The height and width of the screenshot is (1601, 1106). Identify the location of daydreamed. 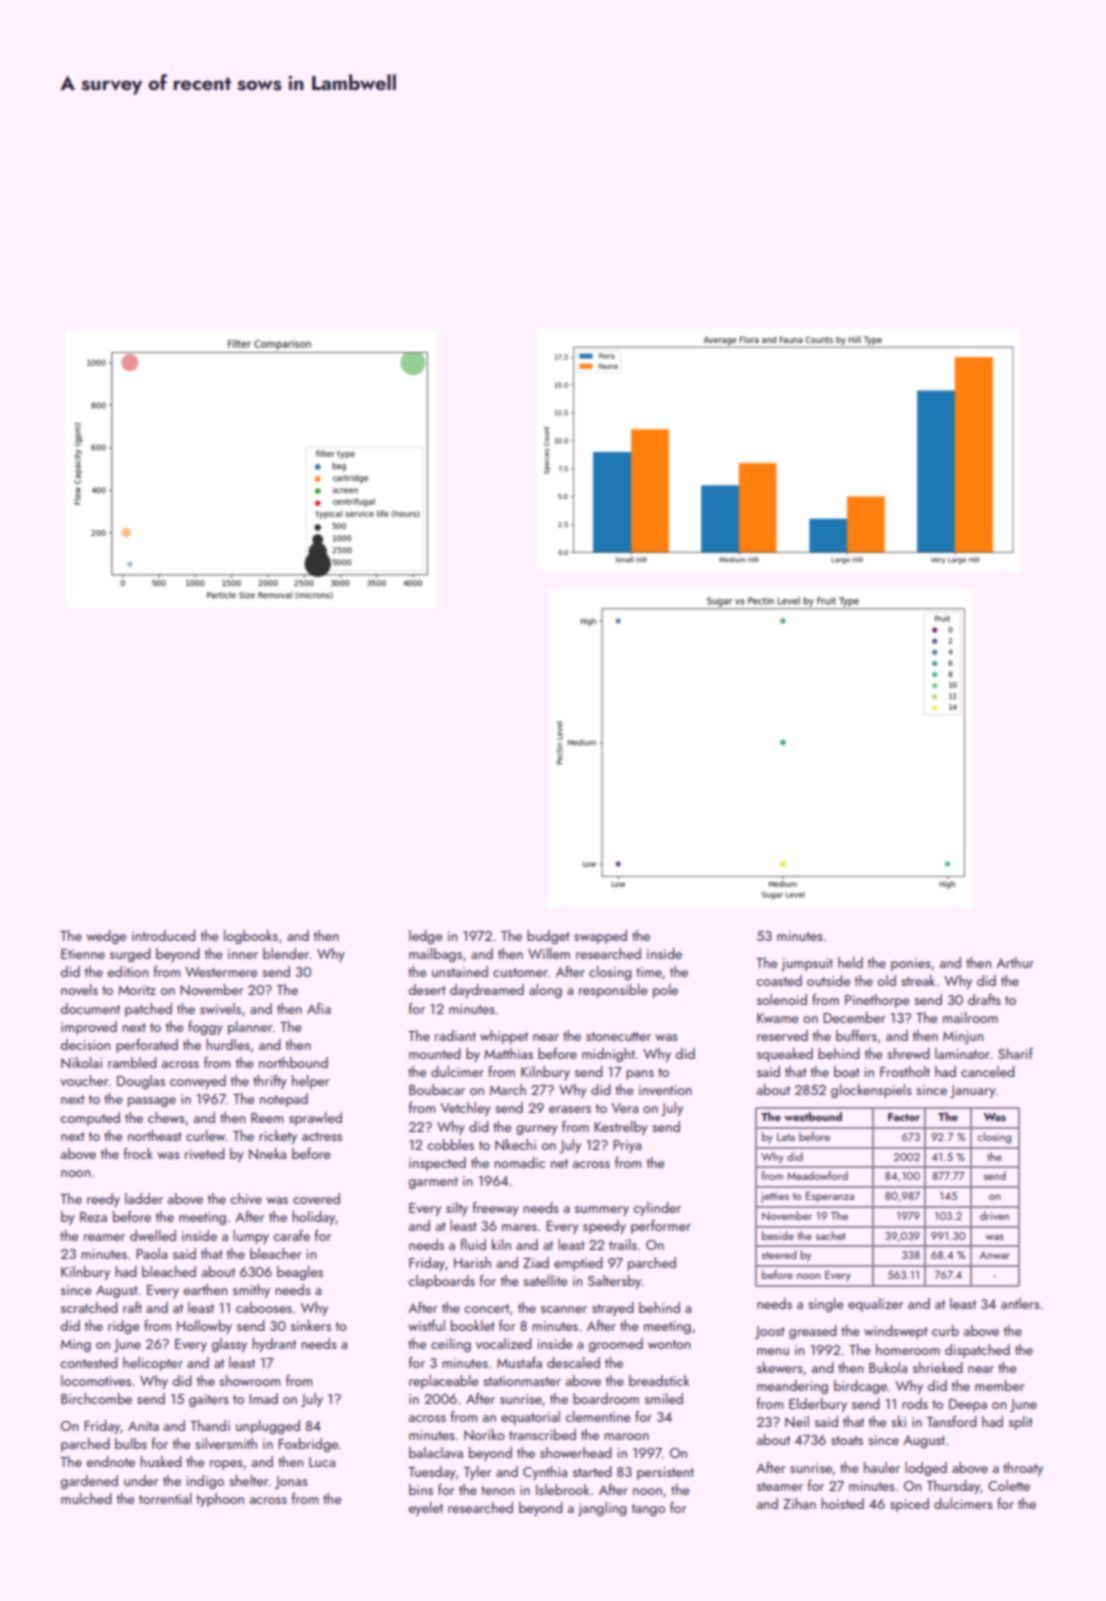
(487, 991).
